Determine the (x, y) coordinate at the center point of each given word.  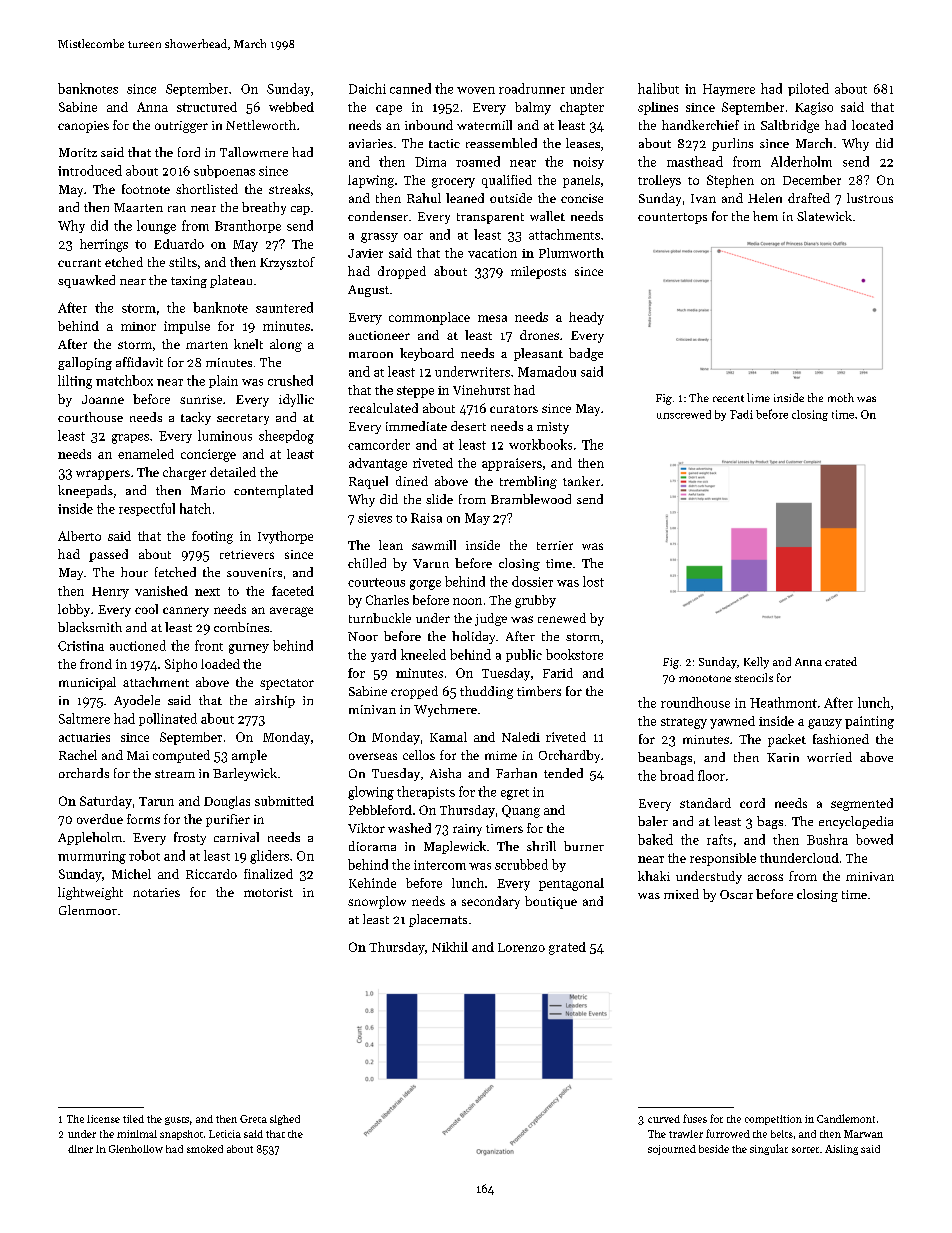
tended (563, 773)
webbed (291, 107)
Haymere (729, 90)
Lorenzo (521, 947)
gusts (177, 1121)
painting (869, 722)
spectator (287, 684)
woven (476, 90)
